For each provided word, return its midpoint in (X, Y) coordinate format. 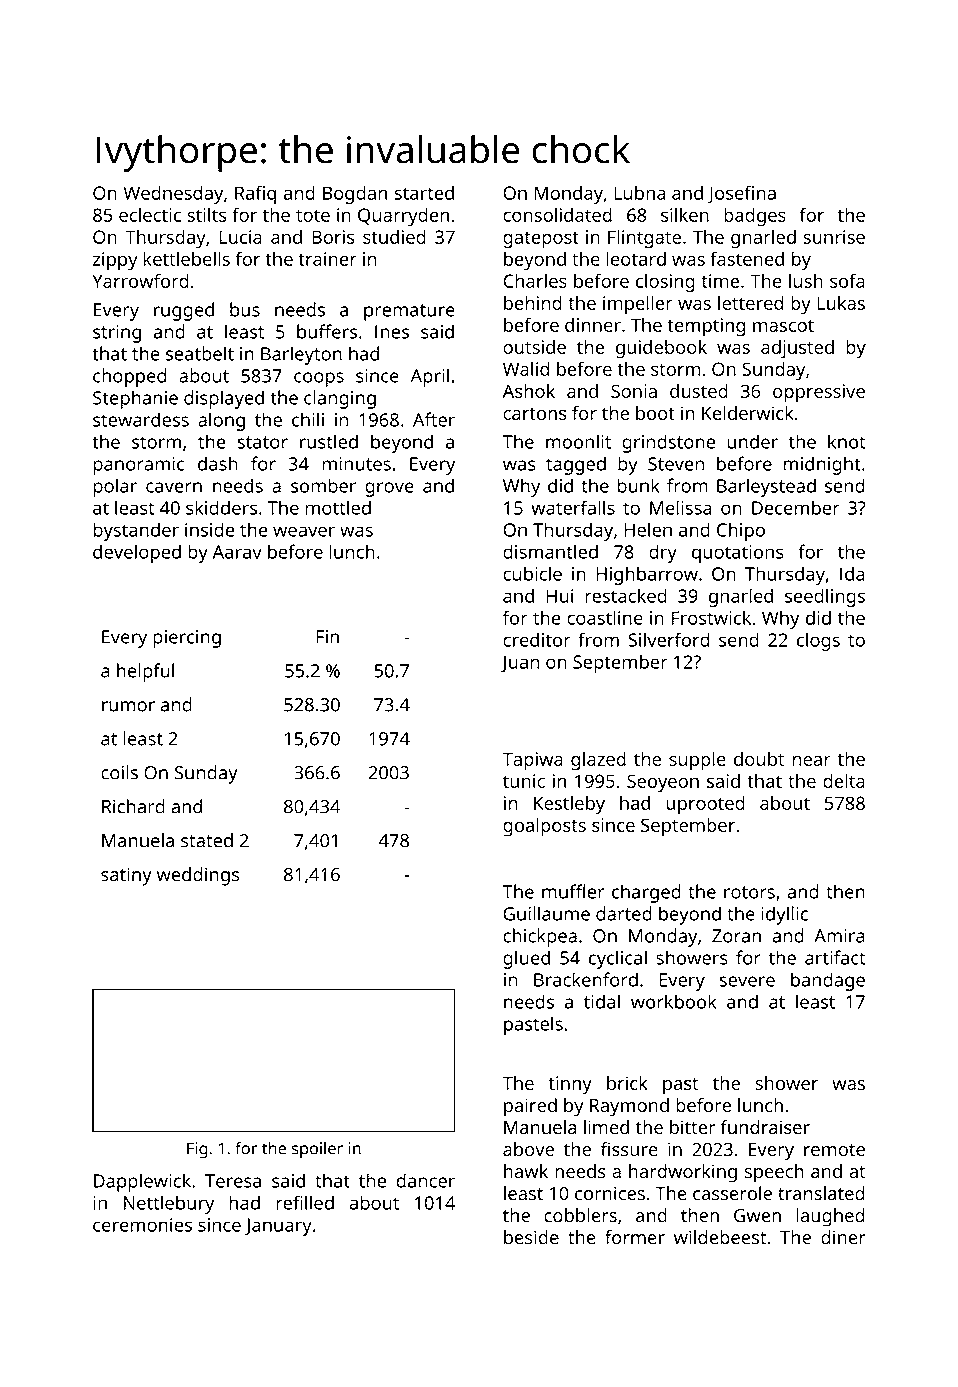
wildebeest (720, 1237)
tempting (706, 327)
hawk (526, 1171)
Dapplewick (142, 1182)
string (117, 334)
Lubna (639, 193)
